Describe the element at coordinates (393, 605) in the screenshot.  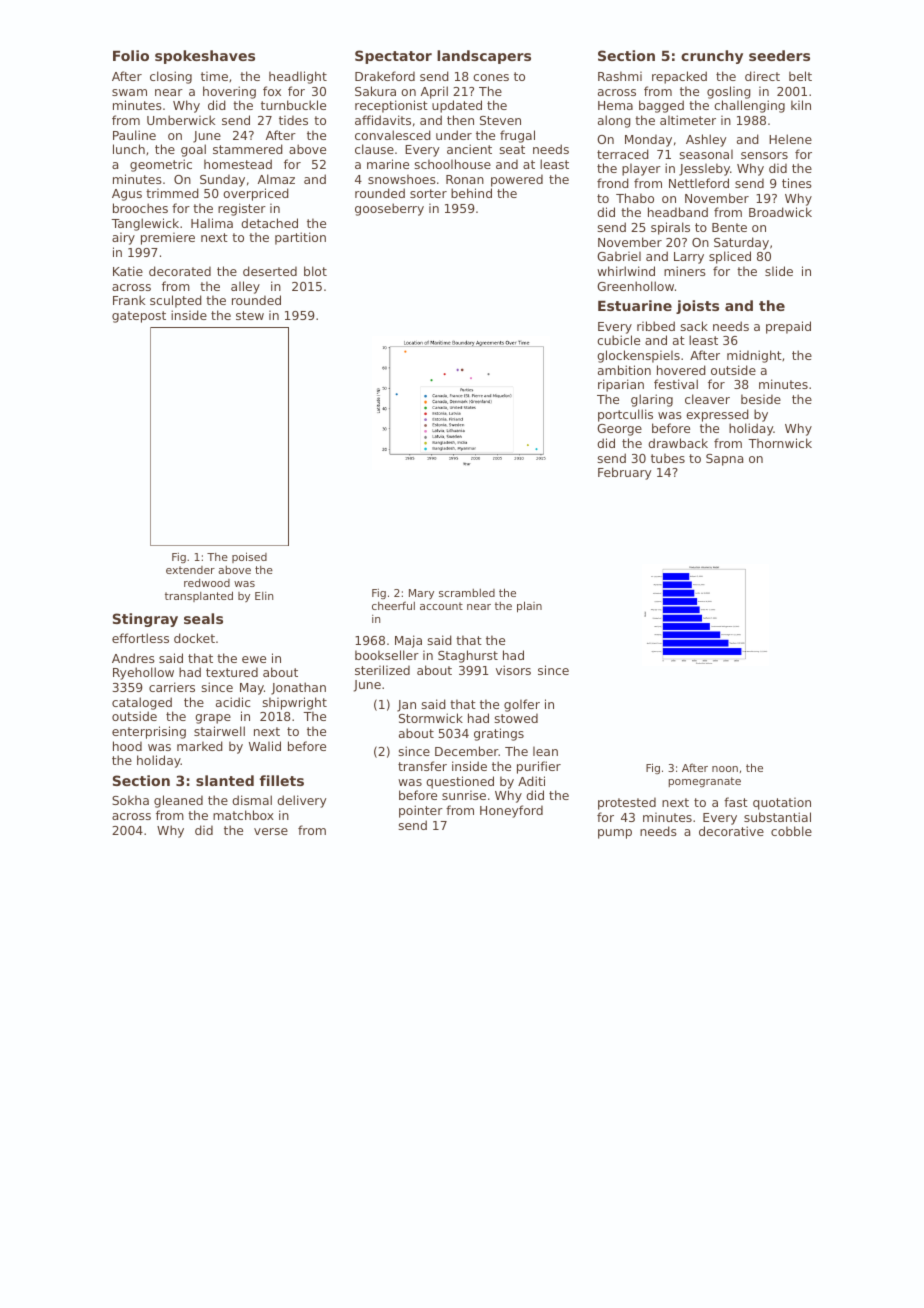
I see `cheerful` at that location.
